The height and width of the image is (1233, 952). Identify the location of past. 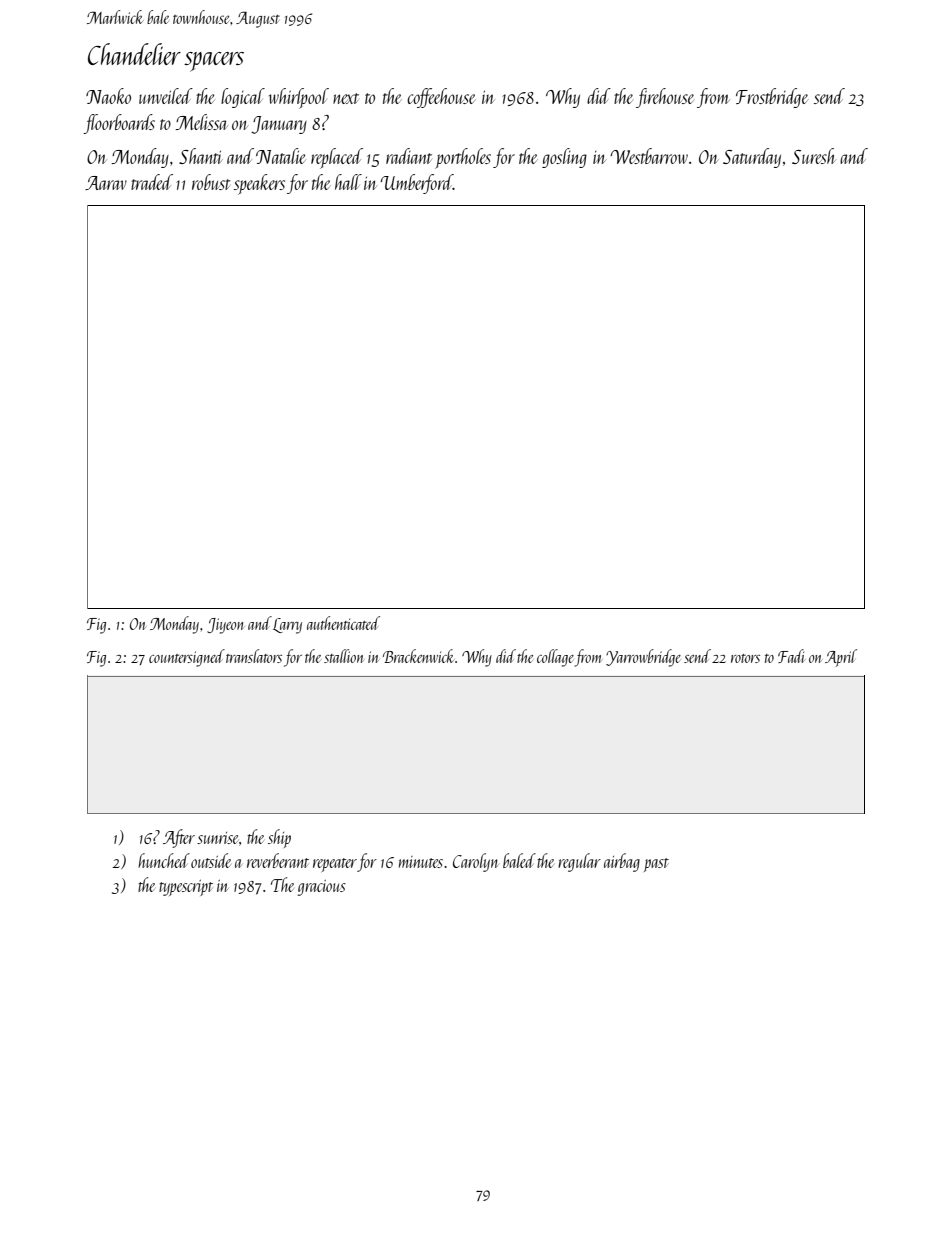
(656, 865).
